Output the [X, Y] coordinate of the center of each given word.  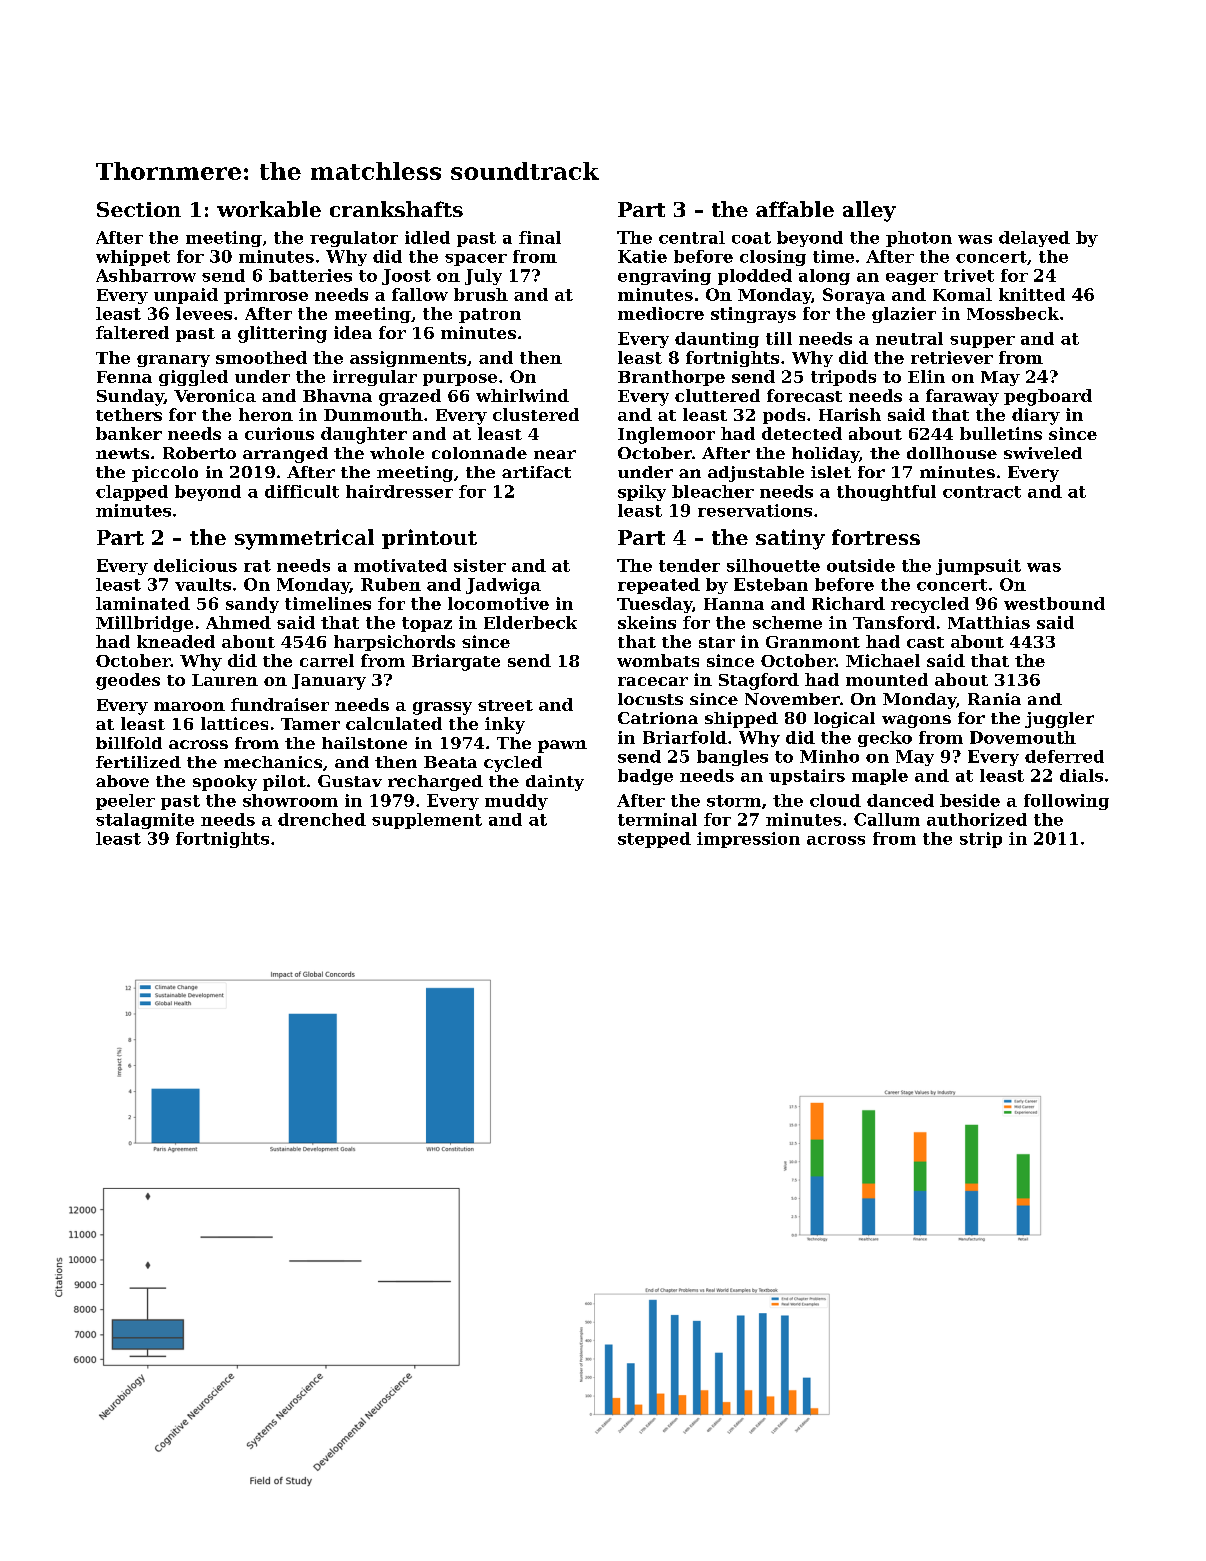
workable [269, 209]
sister [480, 565]
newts [122, 453]
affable [795, 209]
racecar [653, 681]
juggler [1059, 720]
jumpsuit [978, 567]
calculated [394, 723]
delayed [1034, 239]
